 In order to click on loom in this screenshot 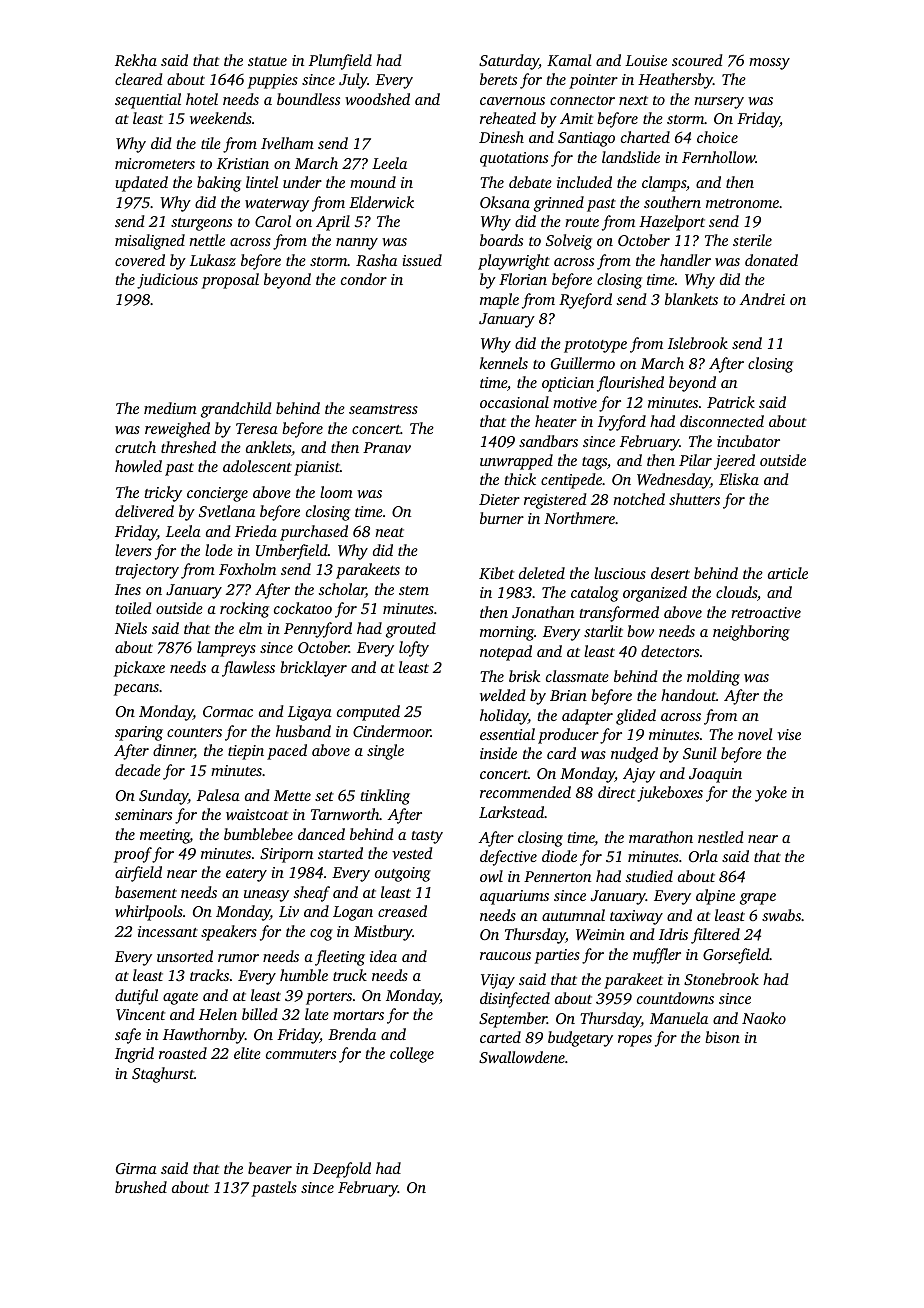, I will do `click(336, 492)`.
